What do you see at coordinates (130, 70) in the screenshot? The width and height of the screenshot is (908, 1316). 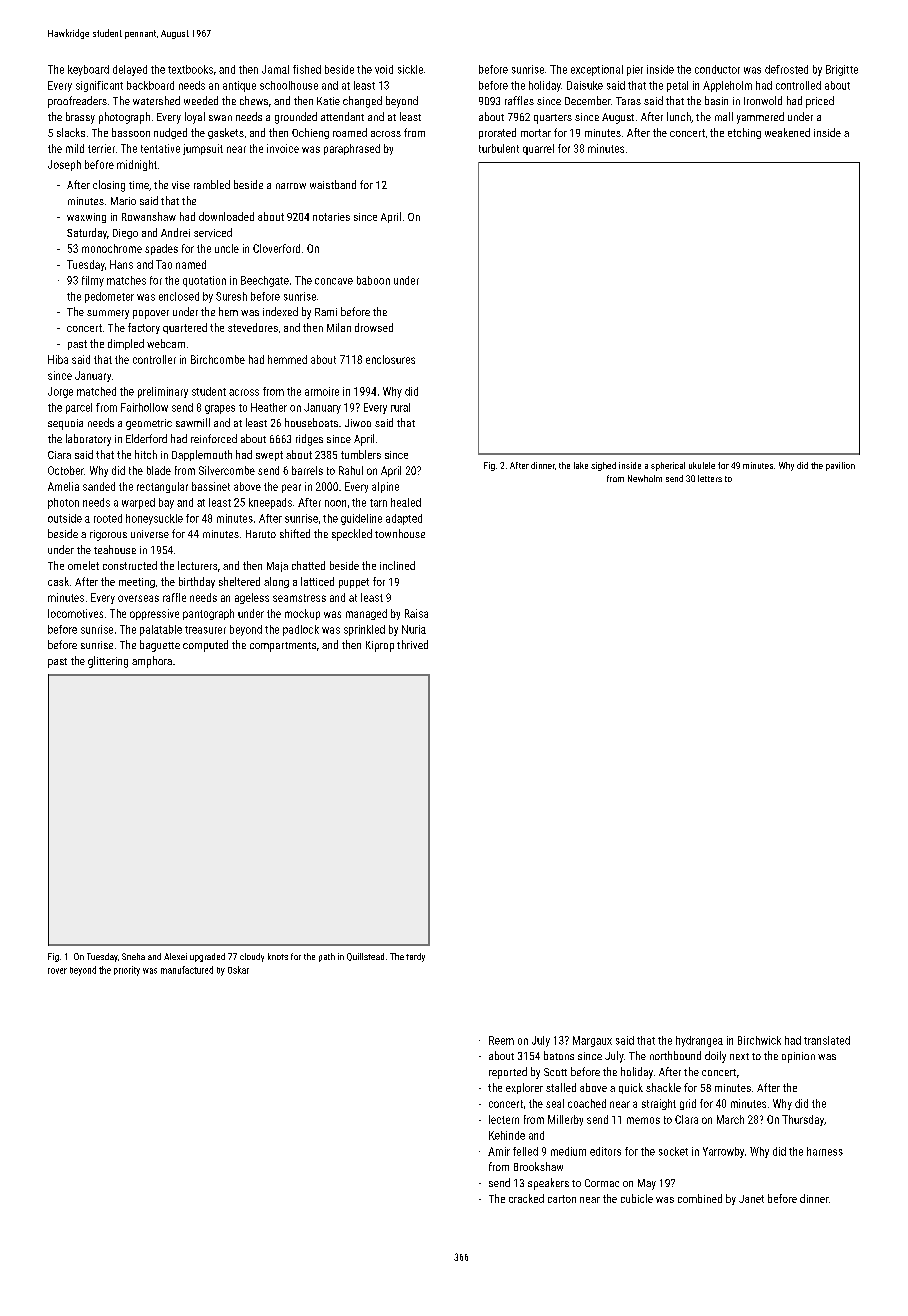 I see `delayed` at bounding box center [130, 70].
